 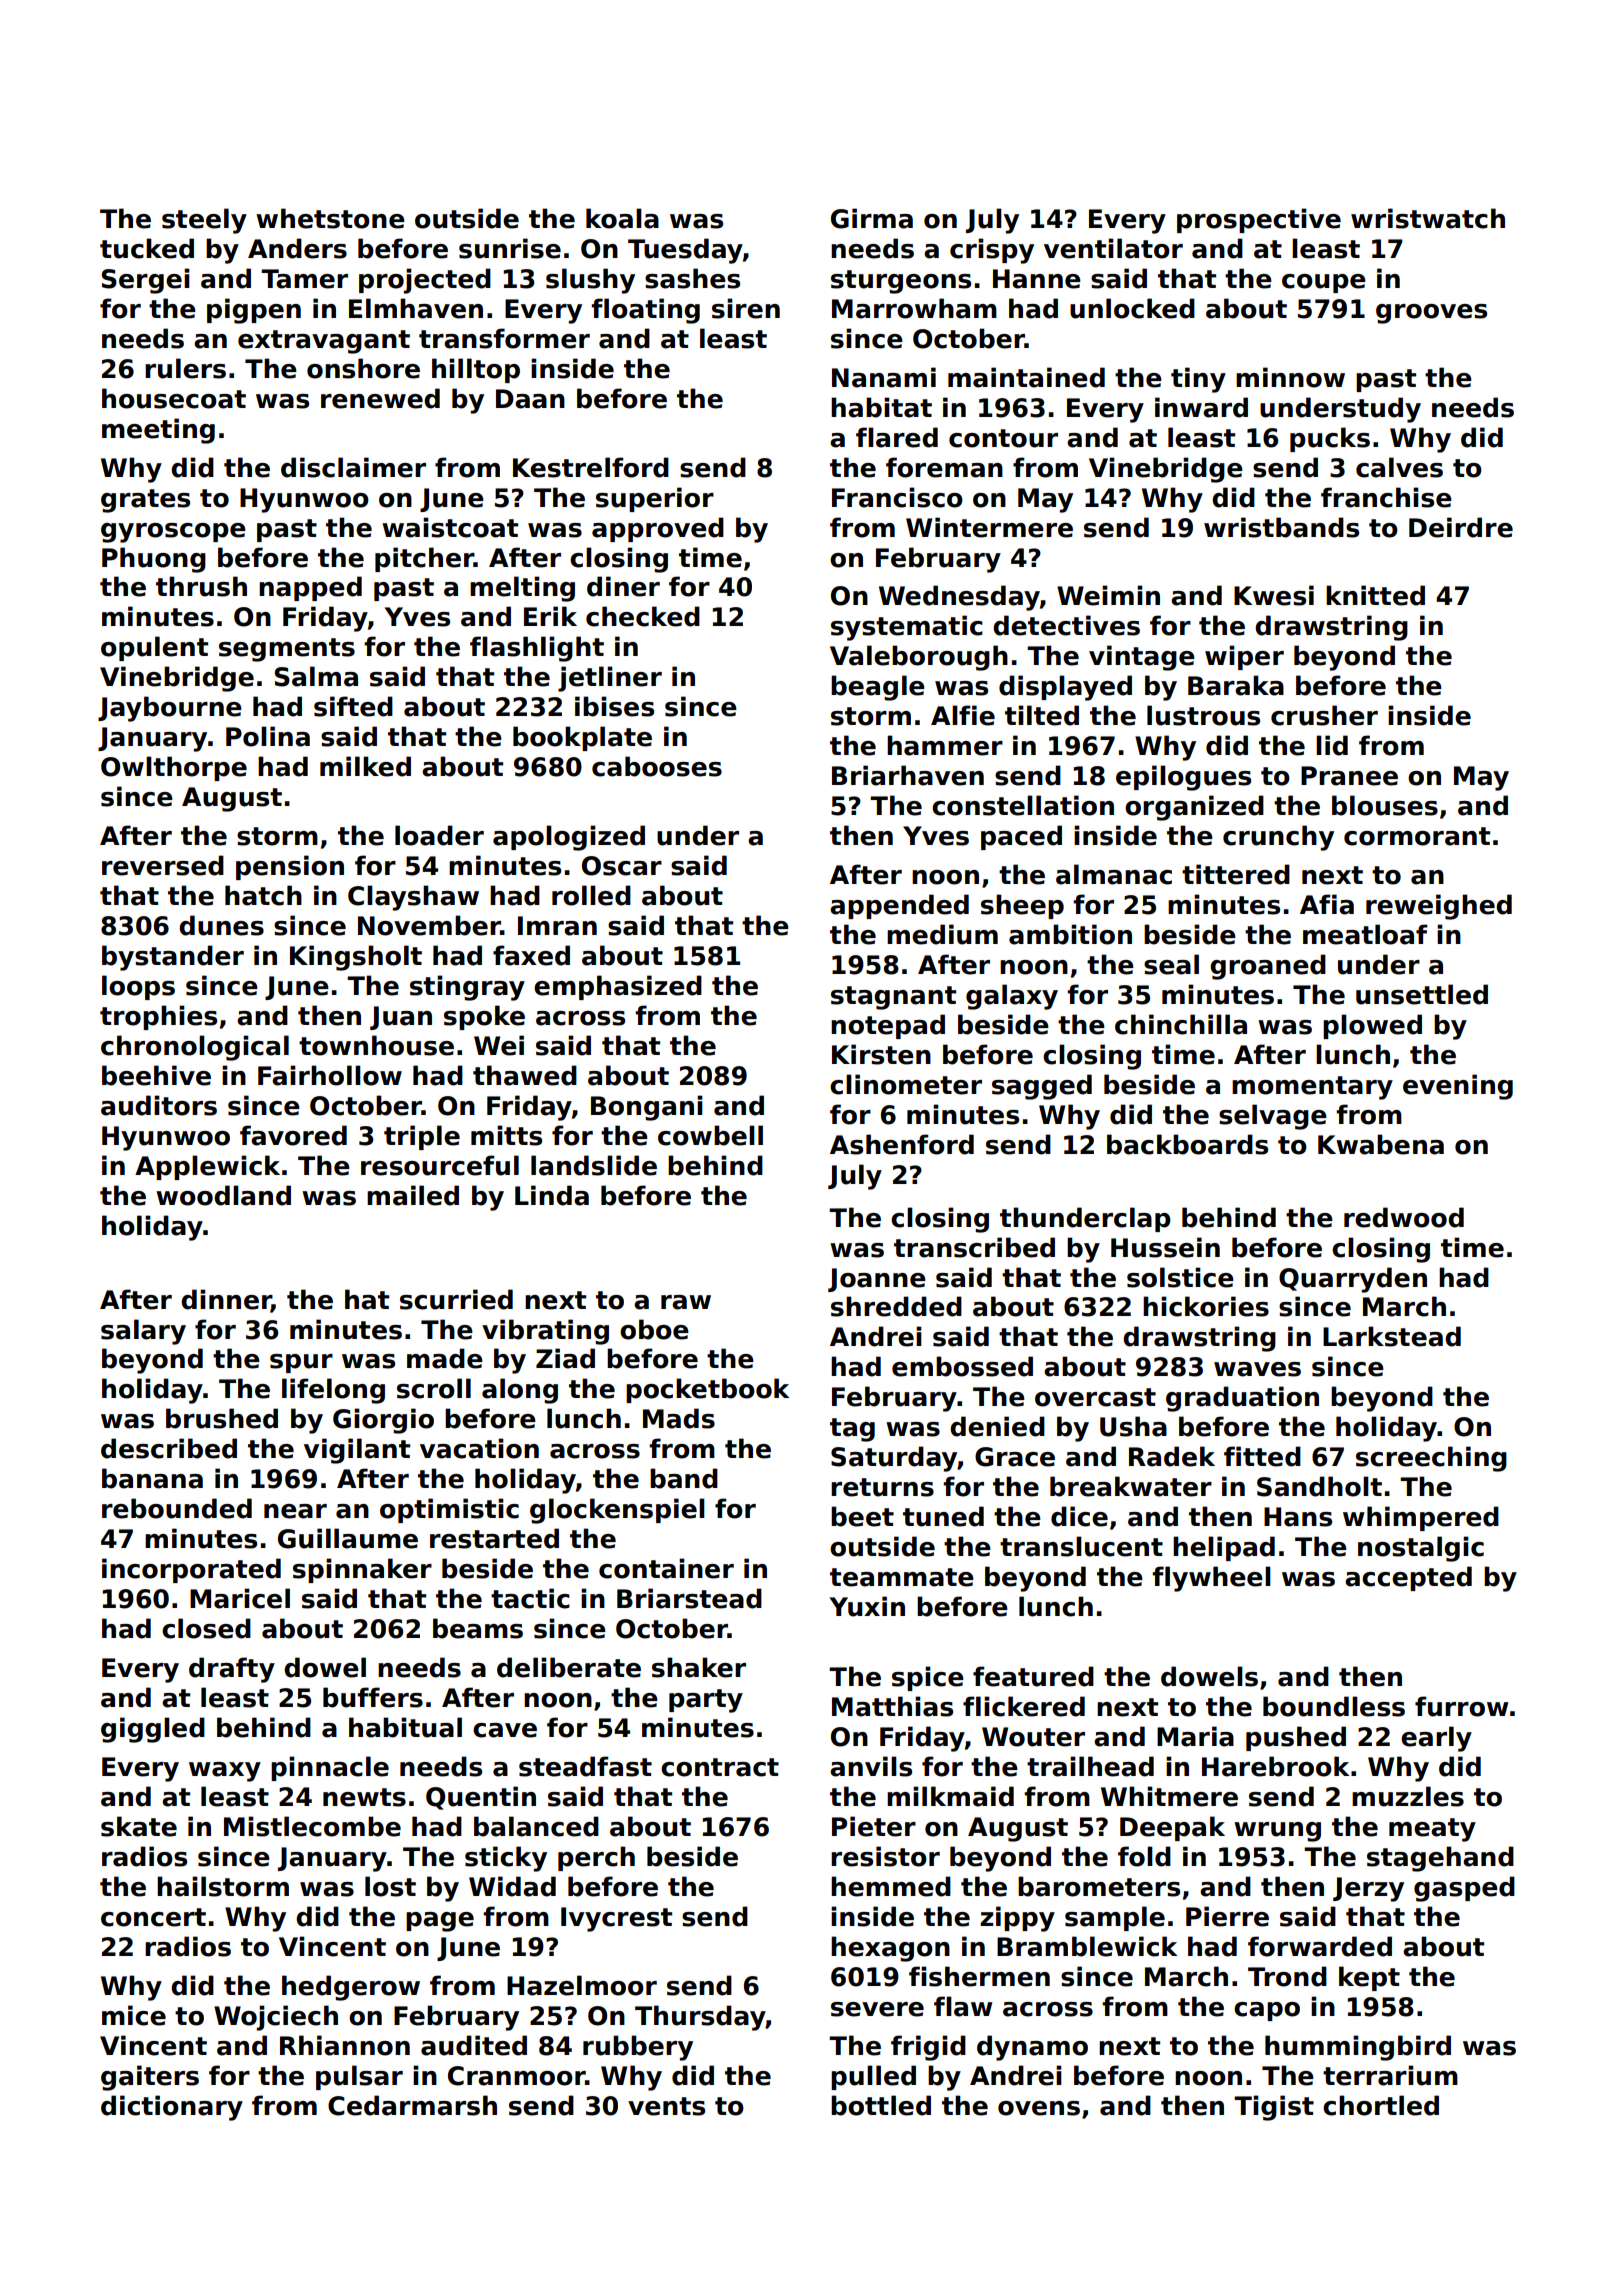 I want to click on dictionary, so click(x=172, y=2108).
